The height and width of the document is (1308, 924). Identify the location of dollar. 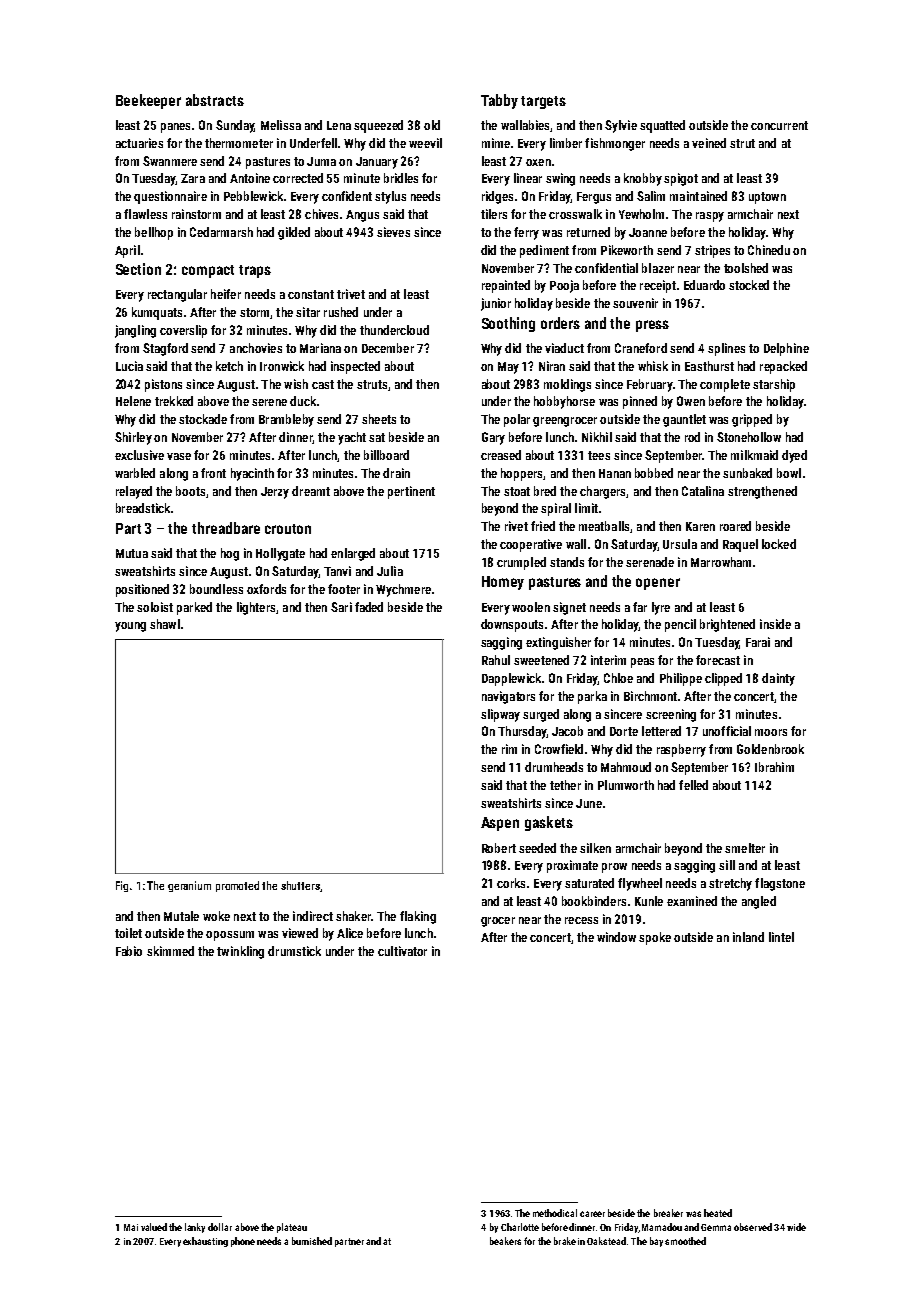
(220, 1227).
